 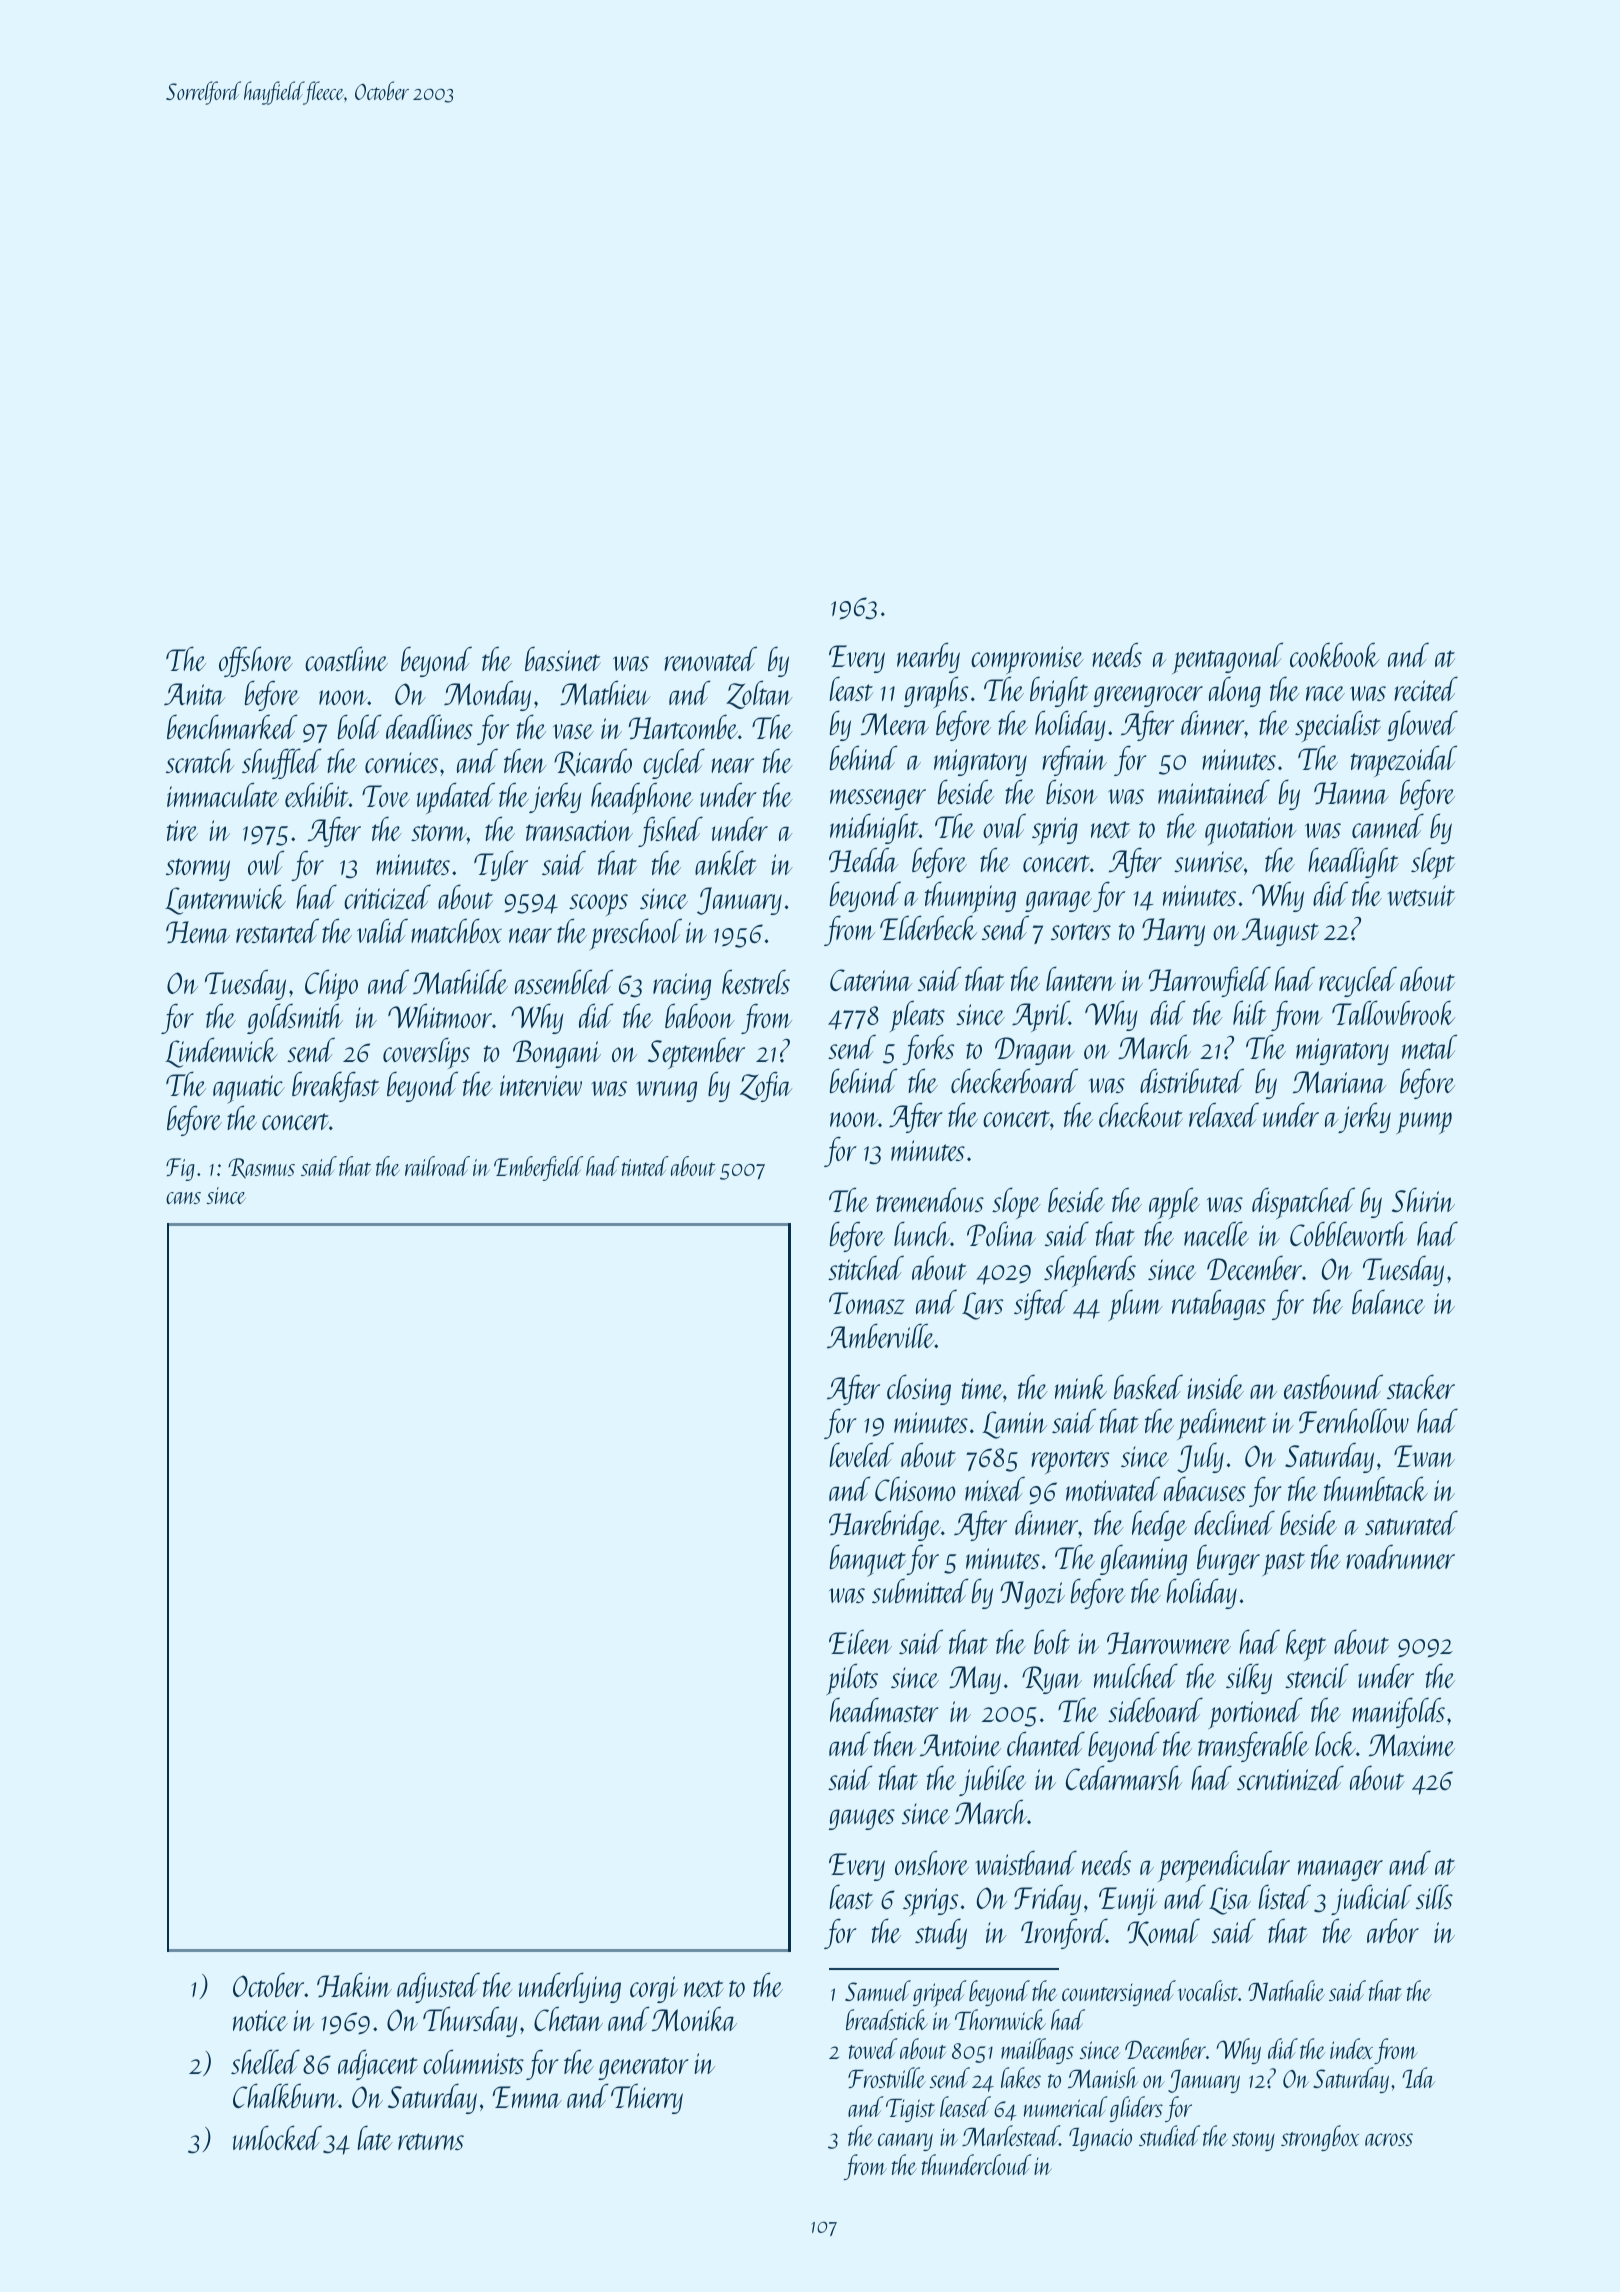 I want to click on slope, so click(x=1016, y=1203).
